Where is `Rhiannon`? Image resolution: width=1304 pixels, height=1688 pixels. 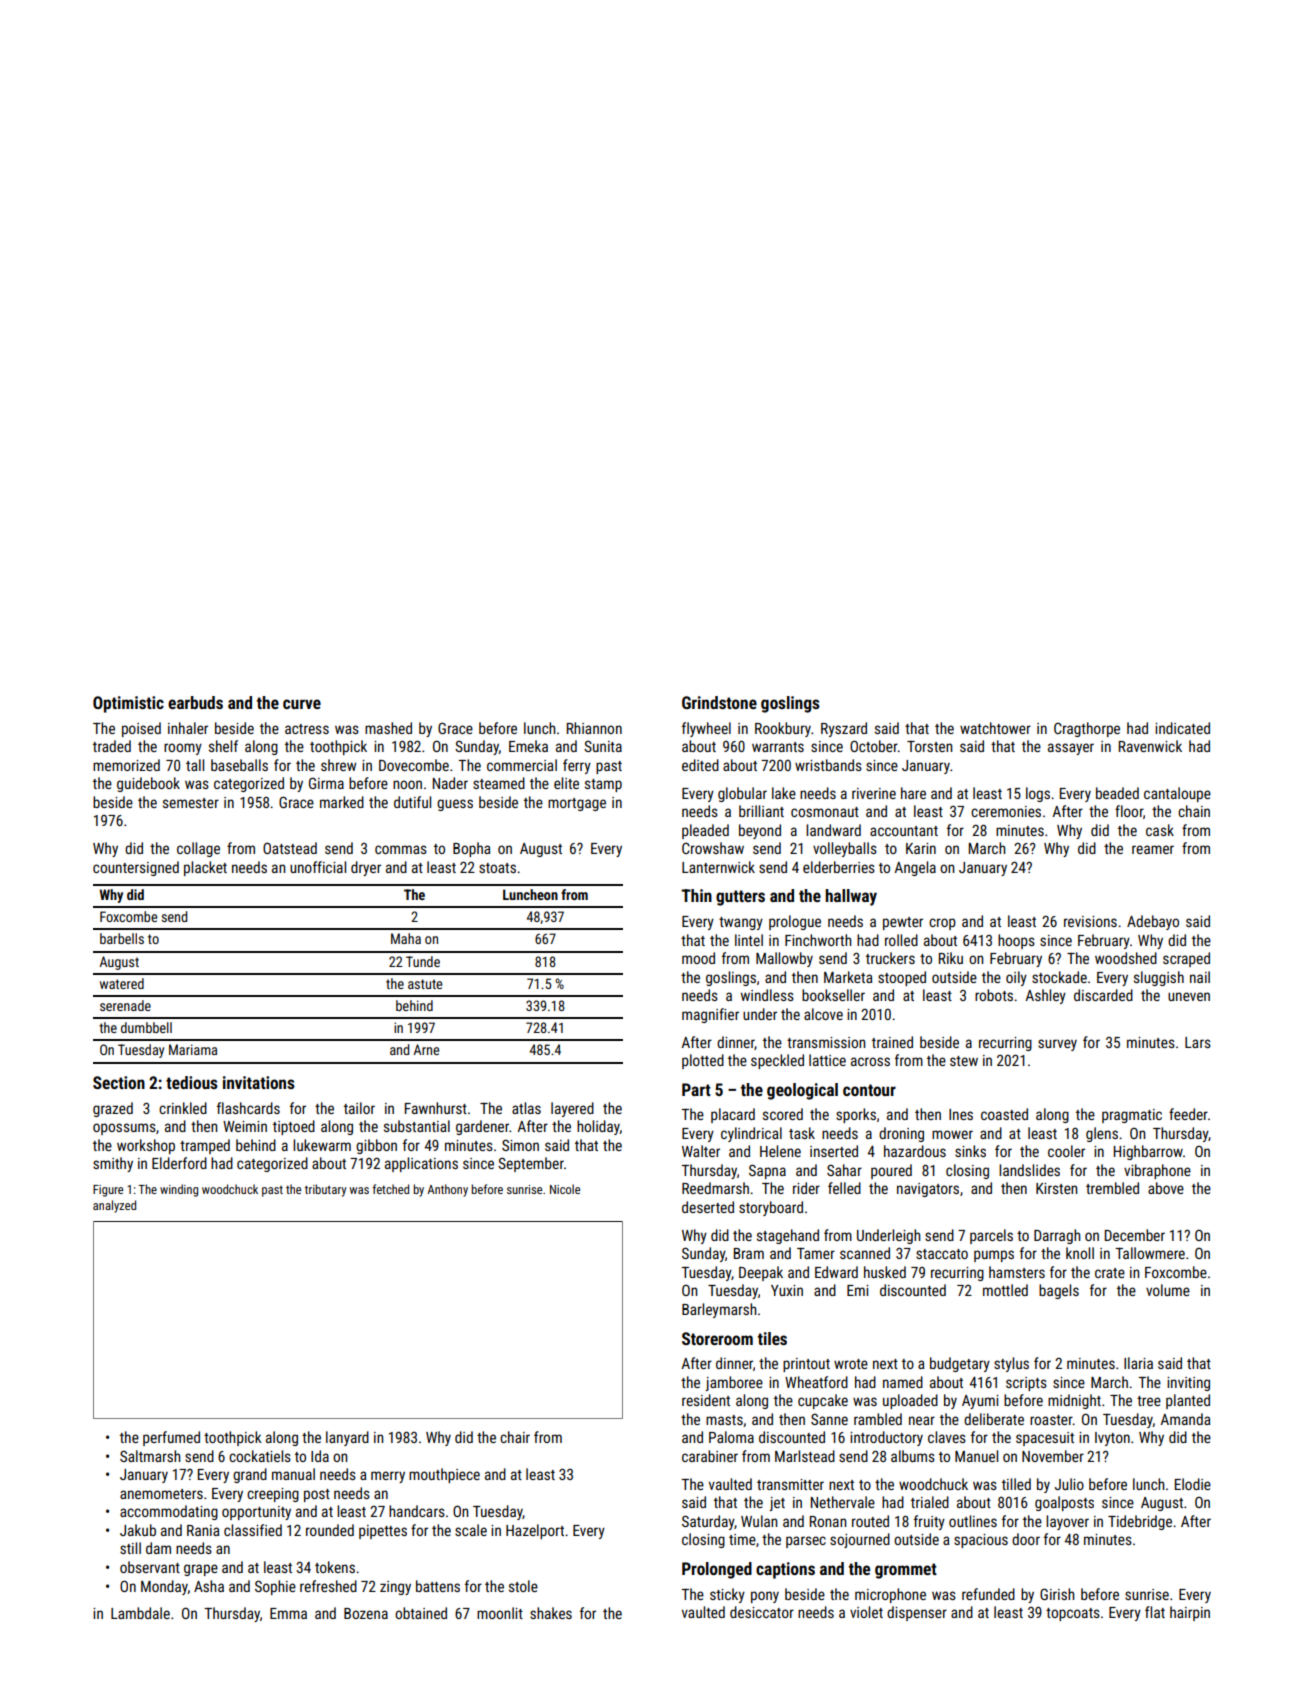 Rhiannon is located at coordinates (594, 728).
